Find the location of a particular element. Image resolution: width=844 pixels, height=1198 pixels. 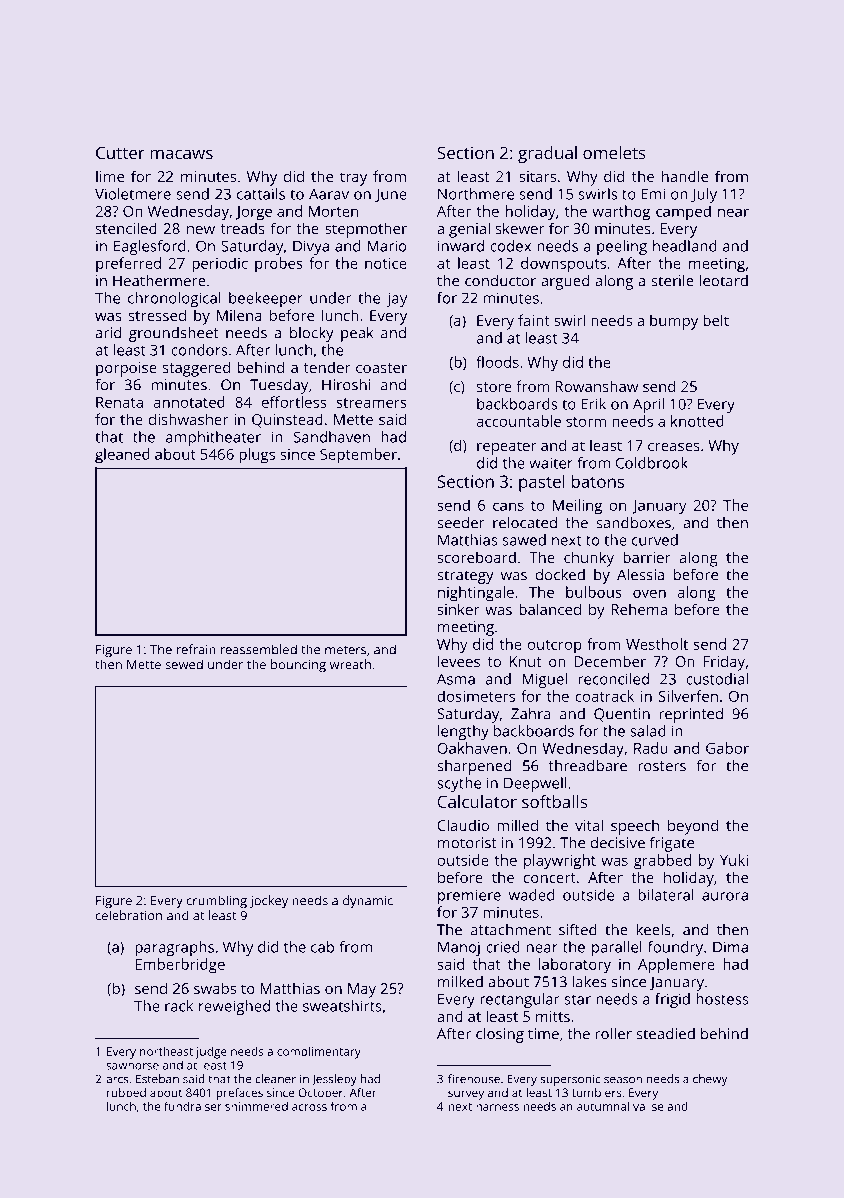

omelets is located at coordinates (614, 152).
